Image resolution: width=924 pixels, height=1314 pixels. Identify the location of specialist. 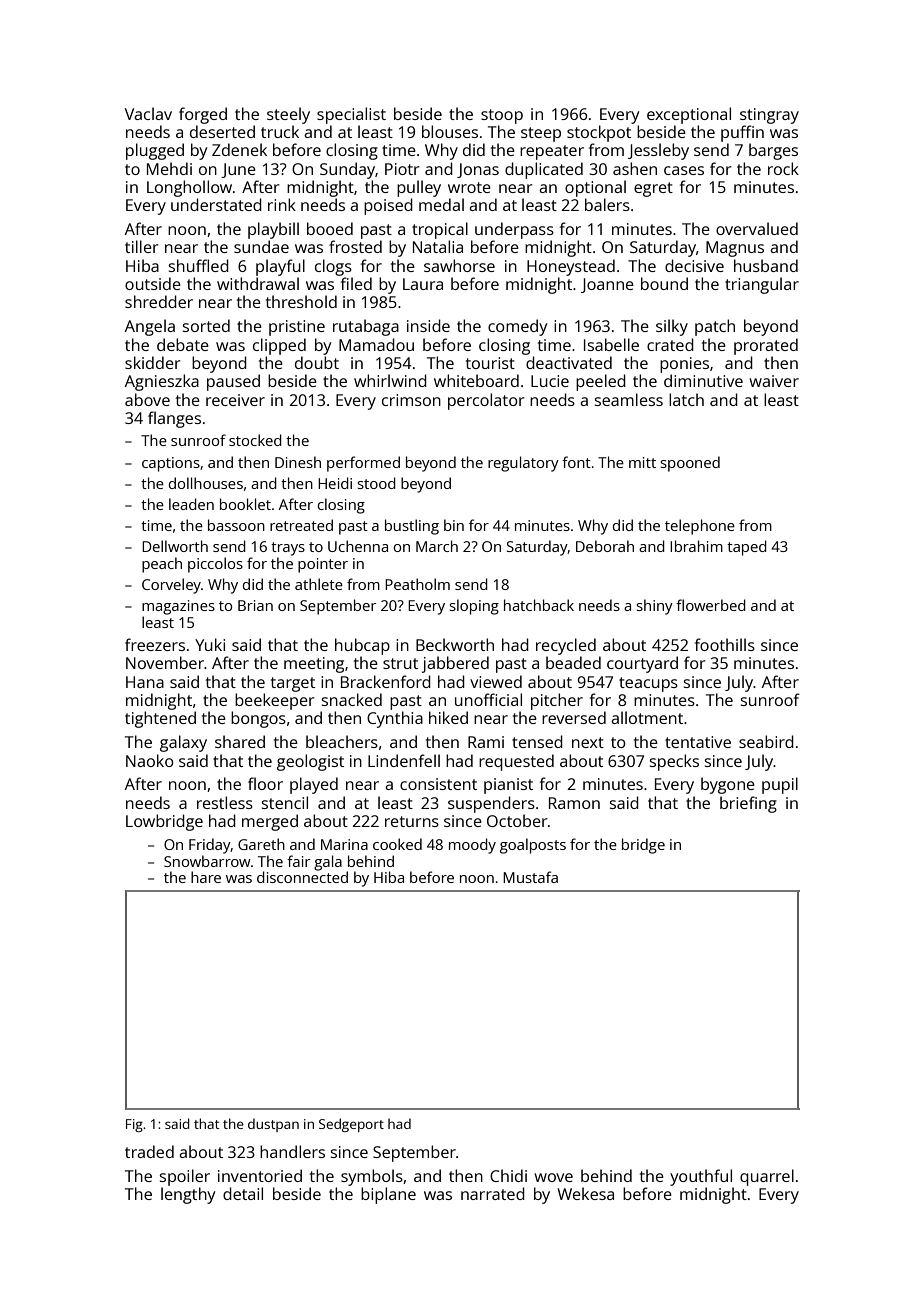
(351, 115).
